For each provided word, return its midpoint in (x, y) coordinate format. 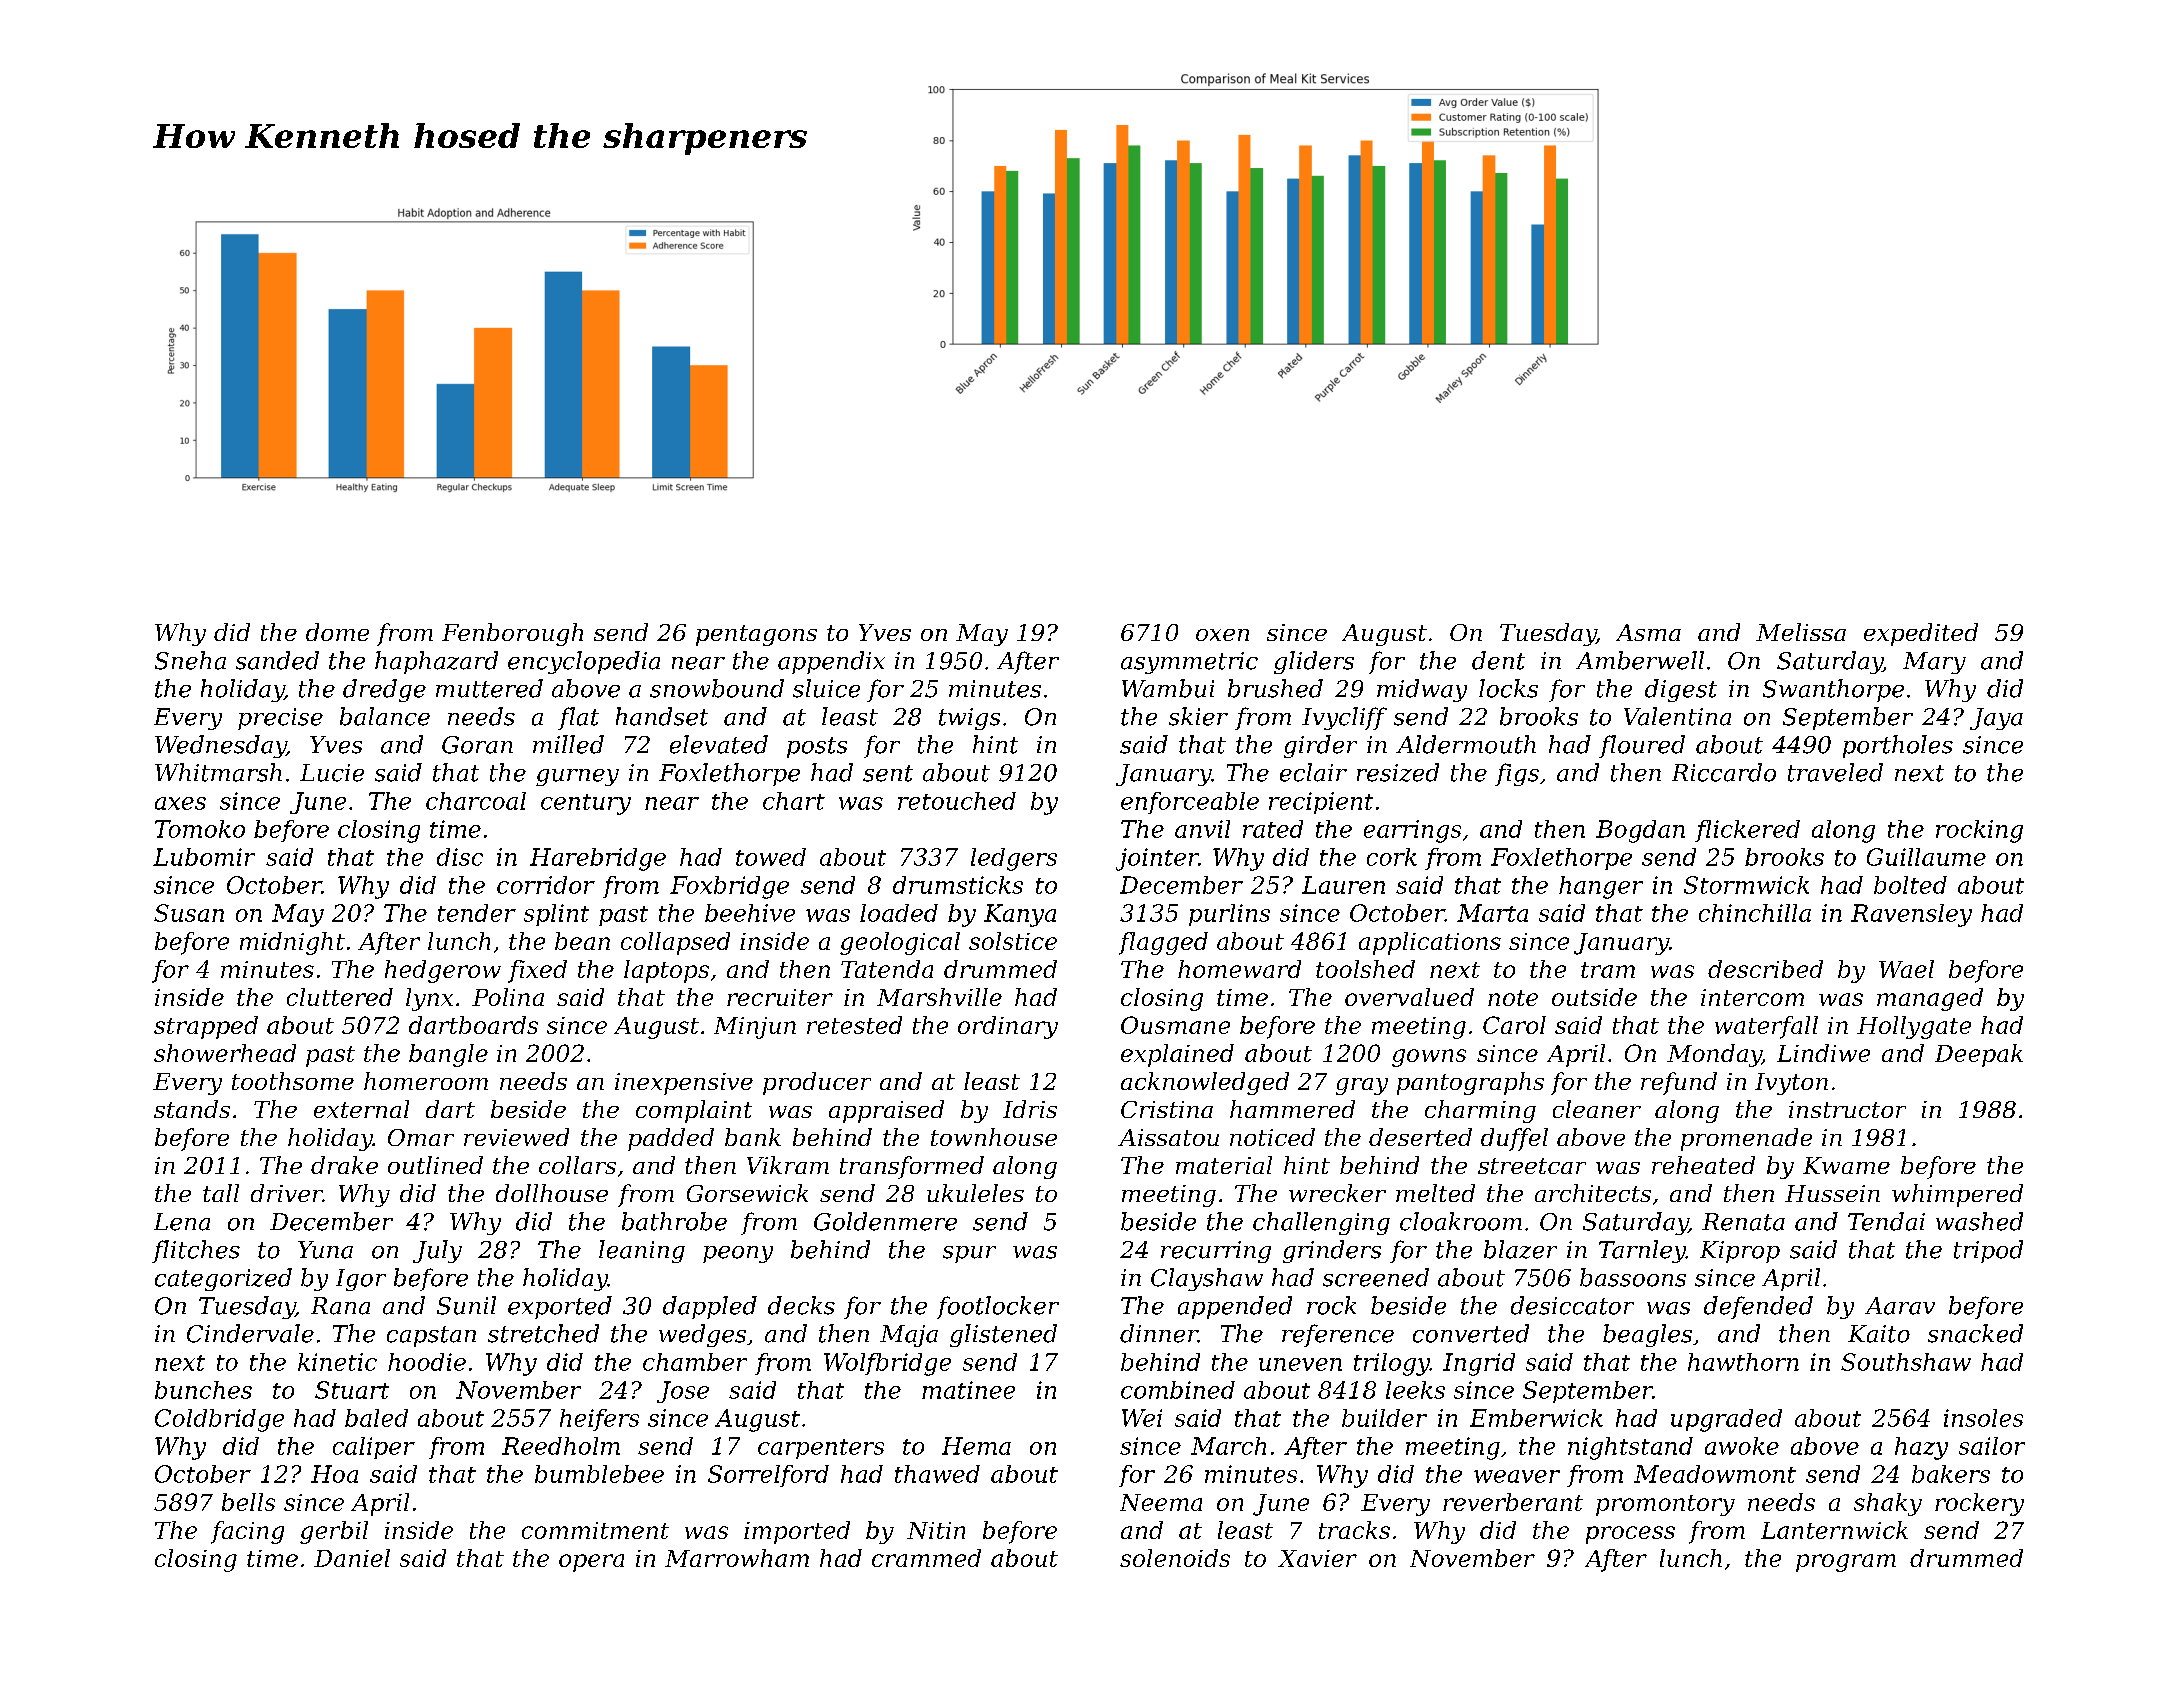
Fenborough (512, 634)
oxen (1222, 635)
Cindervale (250, 1333)
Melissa (1801, 632)
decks (801, 1305)
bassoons (1633, 1277)
